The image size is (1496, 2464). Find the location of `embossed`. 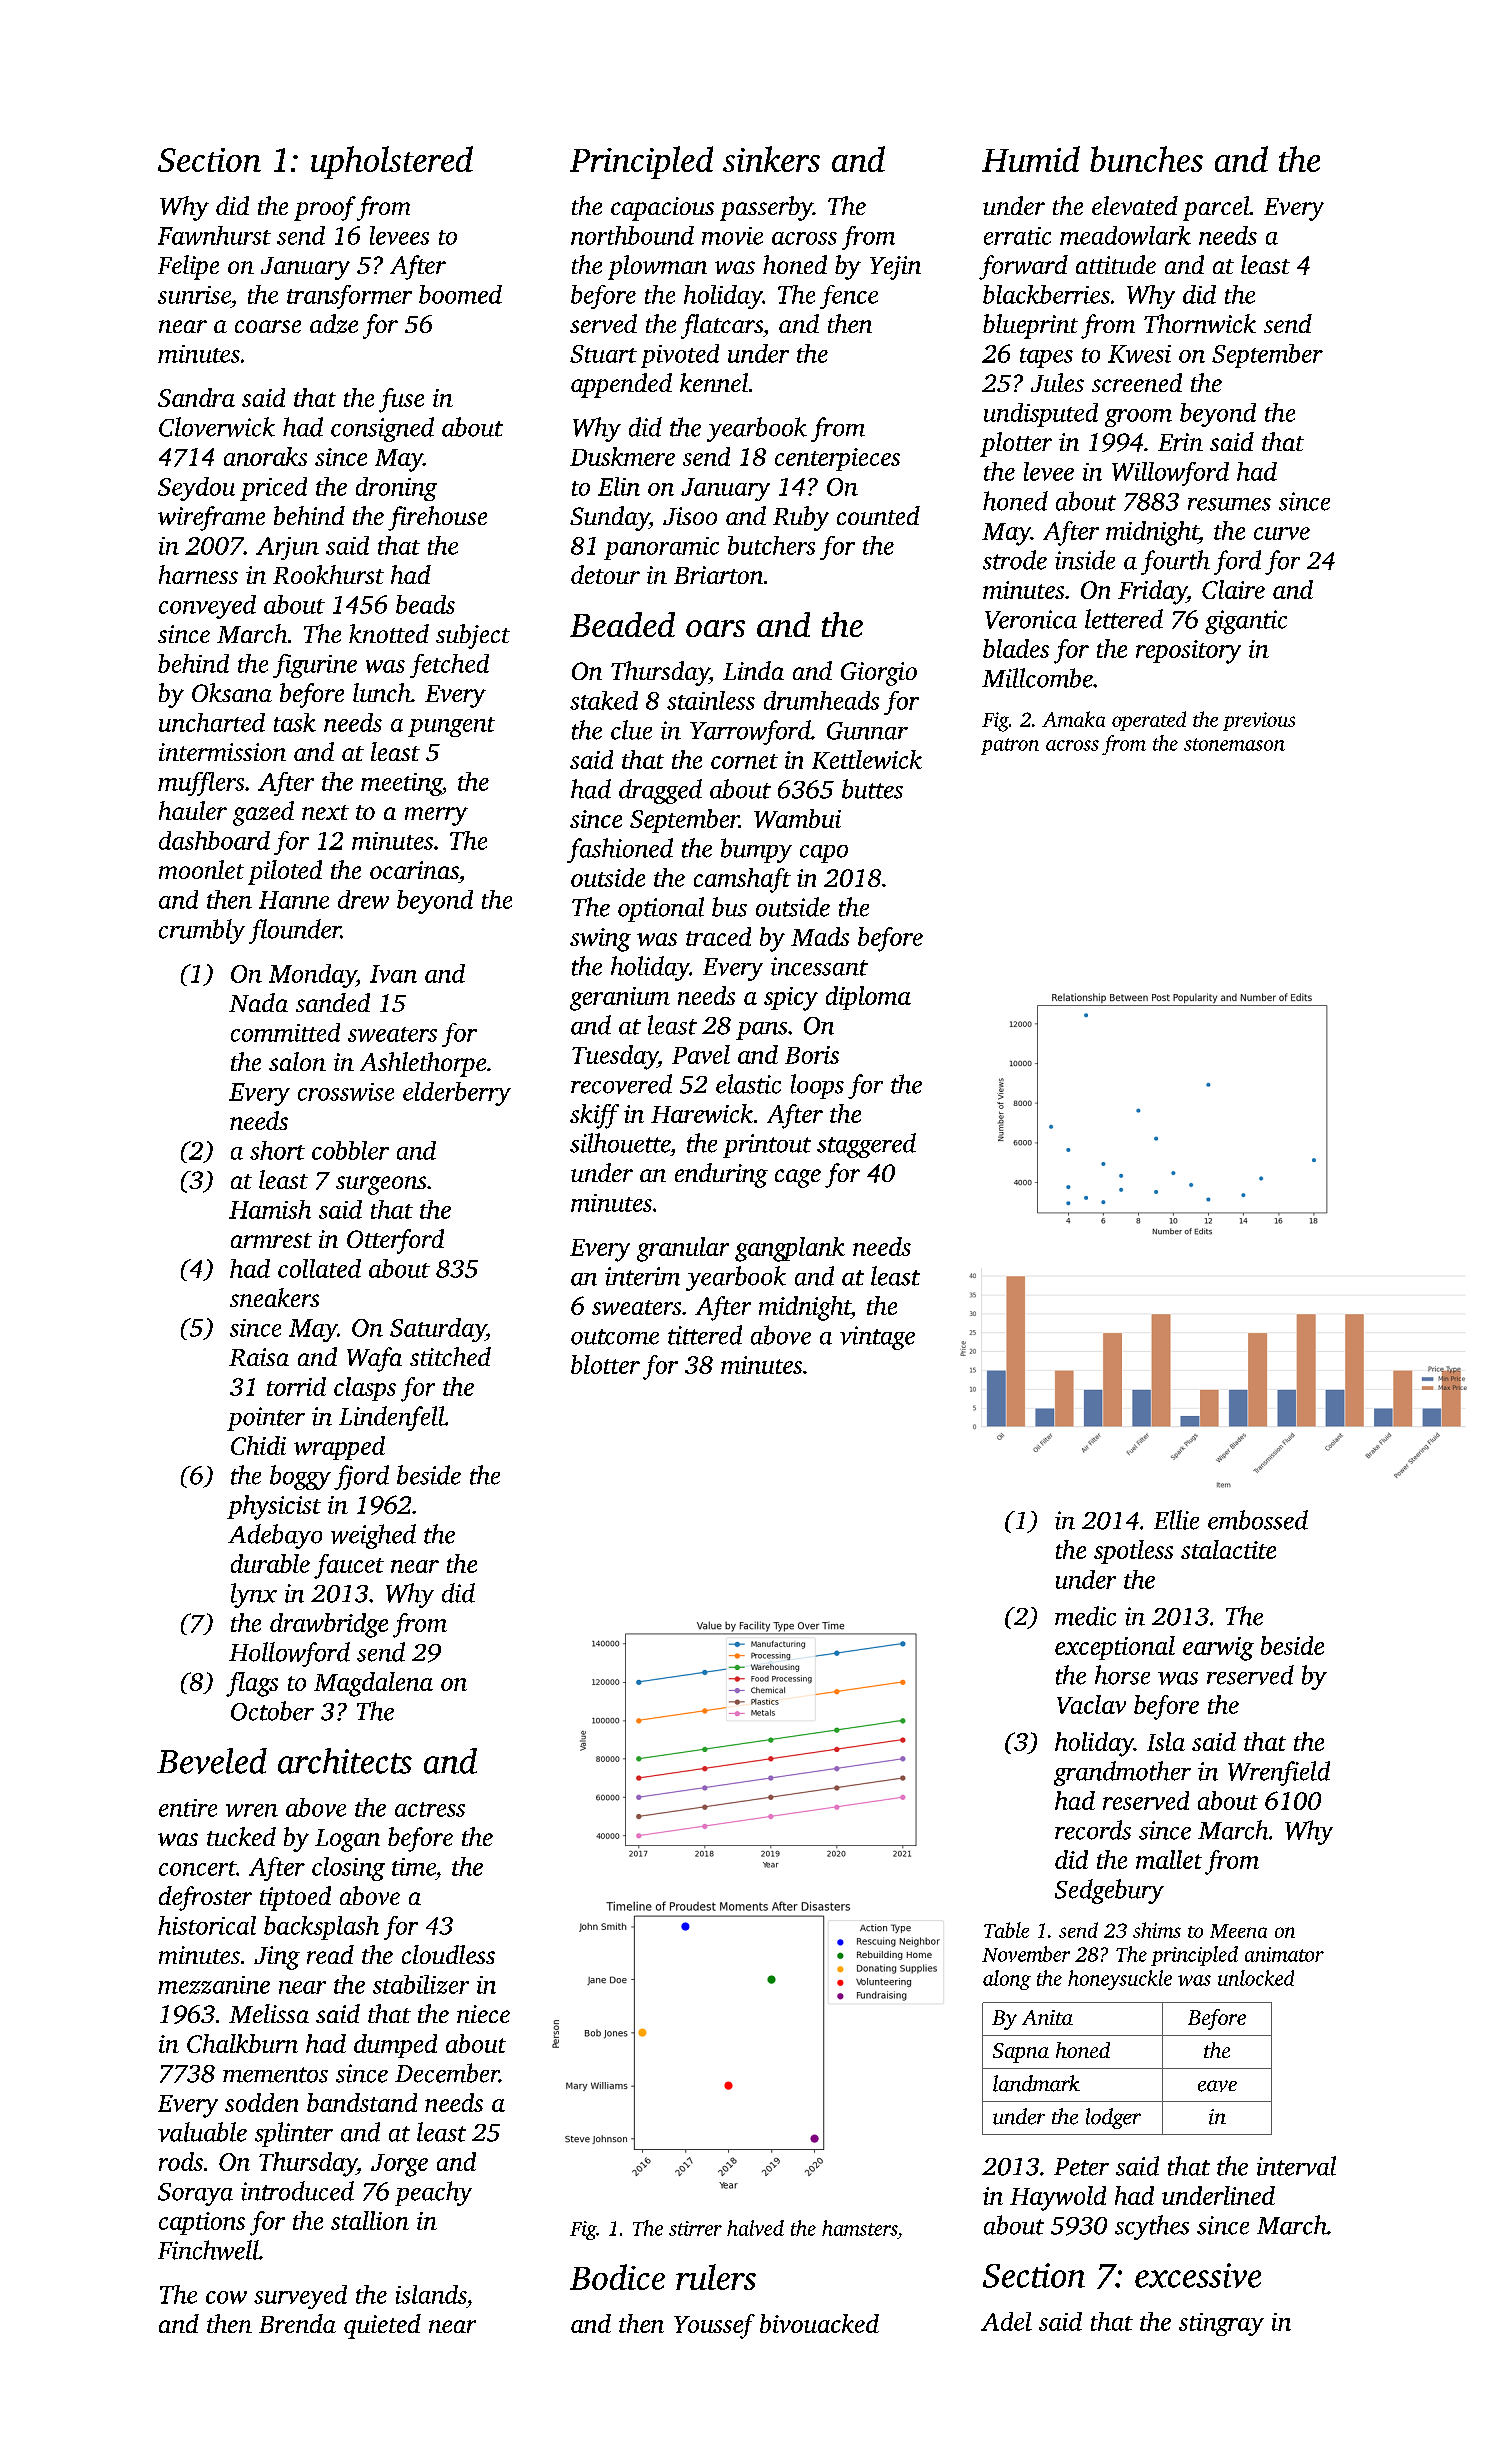

embossed is located at coordinates (1258, 1520).
